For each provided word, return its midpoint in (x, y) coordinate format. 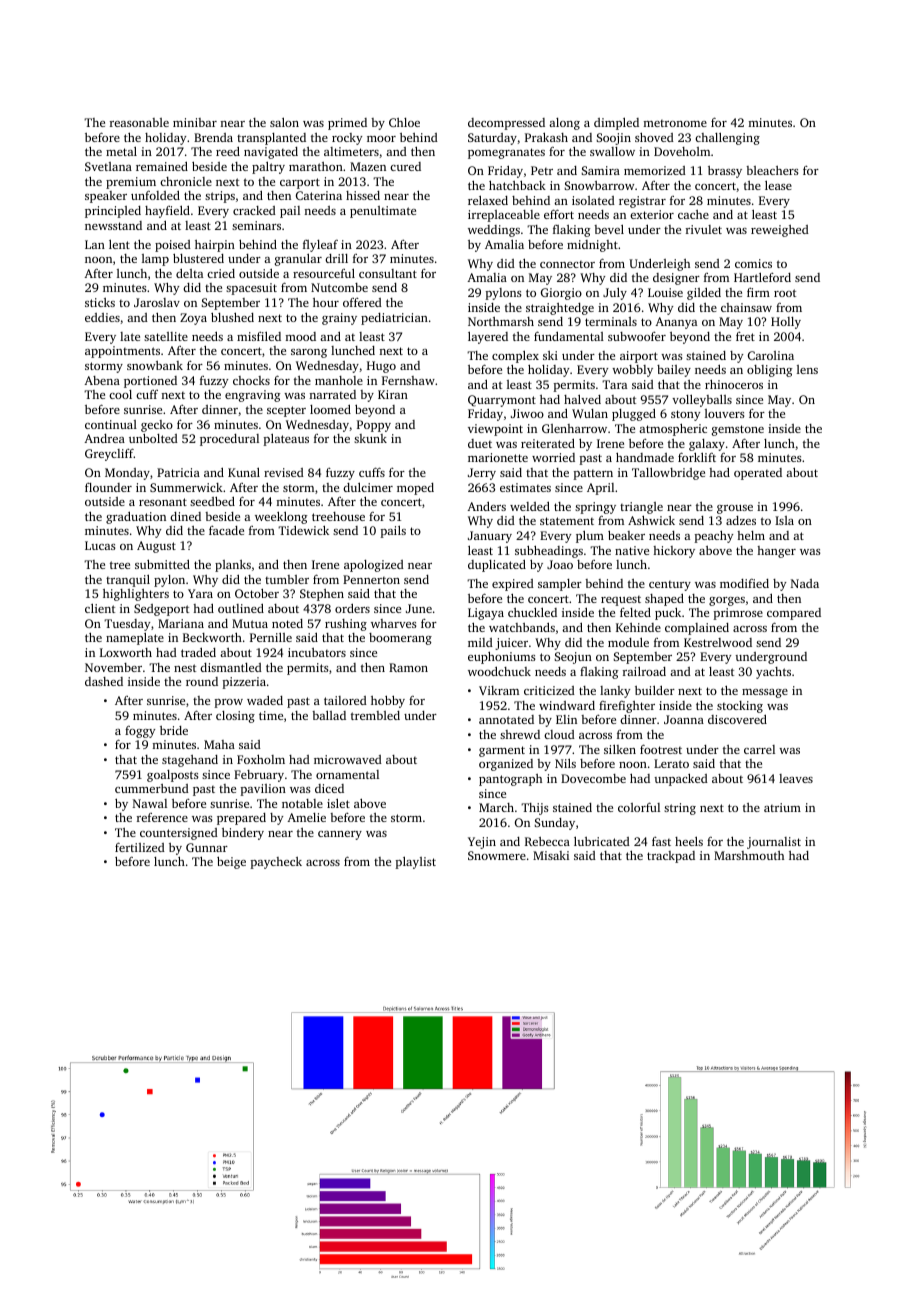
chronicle (186, 181)
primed (347, 124)
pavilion (263, 790)
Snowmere (497, 855)
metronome (675, 123)
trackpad (671, 857)
